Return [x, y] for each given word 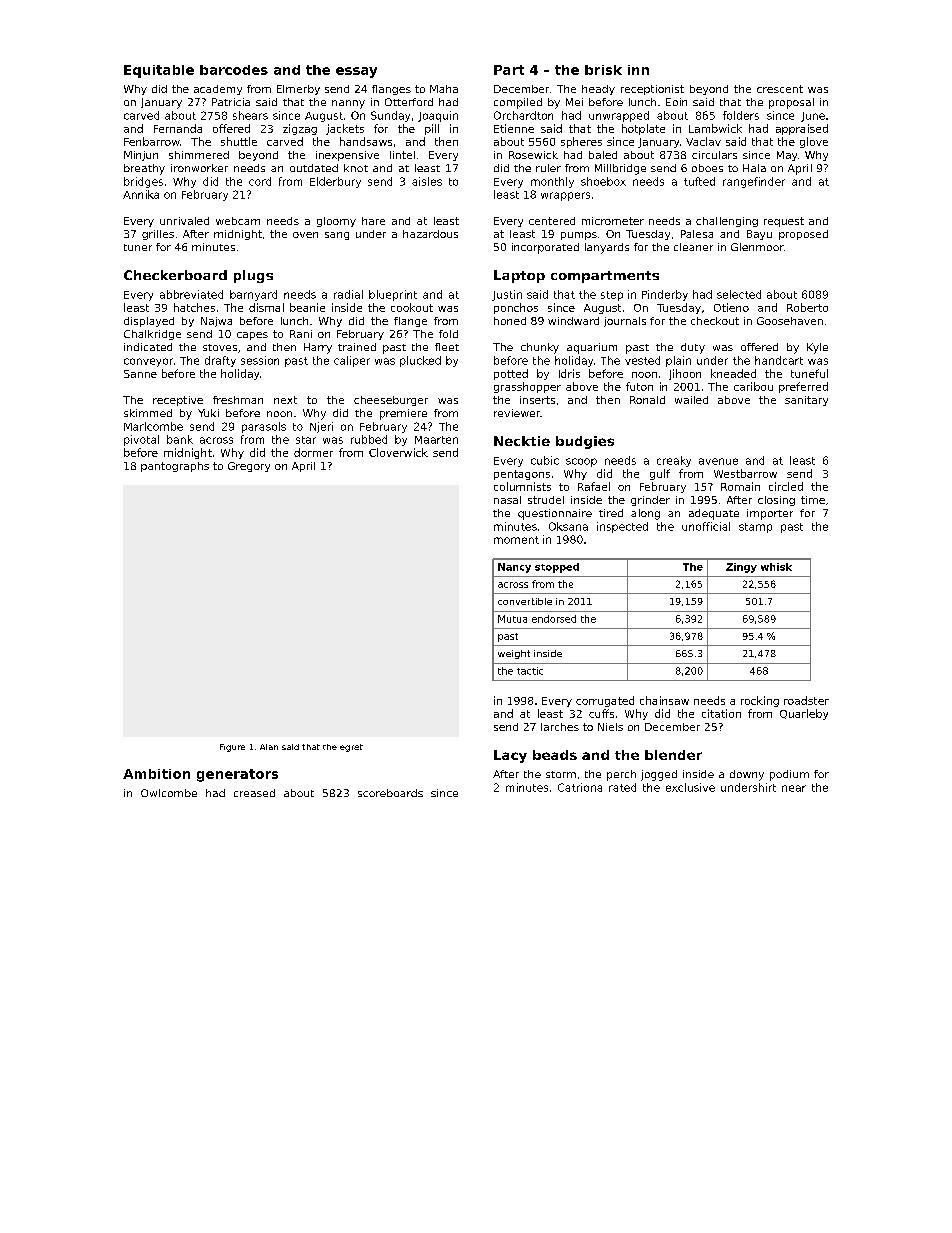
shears [250, 115]
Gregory [249, 467]
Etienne [514, 128]
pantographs [175, 467]
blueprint [393, 295]
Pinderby [665, 295]
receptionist [652, 90]
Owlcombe [169, 793]
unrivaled [184, 221]
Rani [301, 334]
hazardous [430, 234]
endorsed [554, 619]
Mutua [512, 619]
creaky [674, 461]
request [784, 222]
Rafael [594, 486]
